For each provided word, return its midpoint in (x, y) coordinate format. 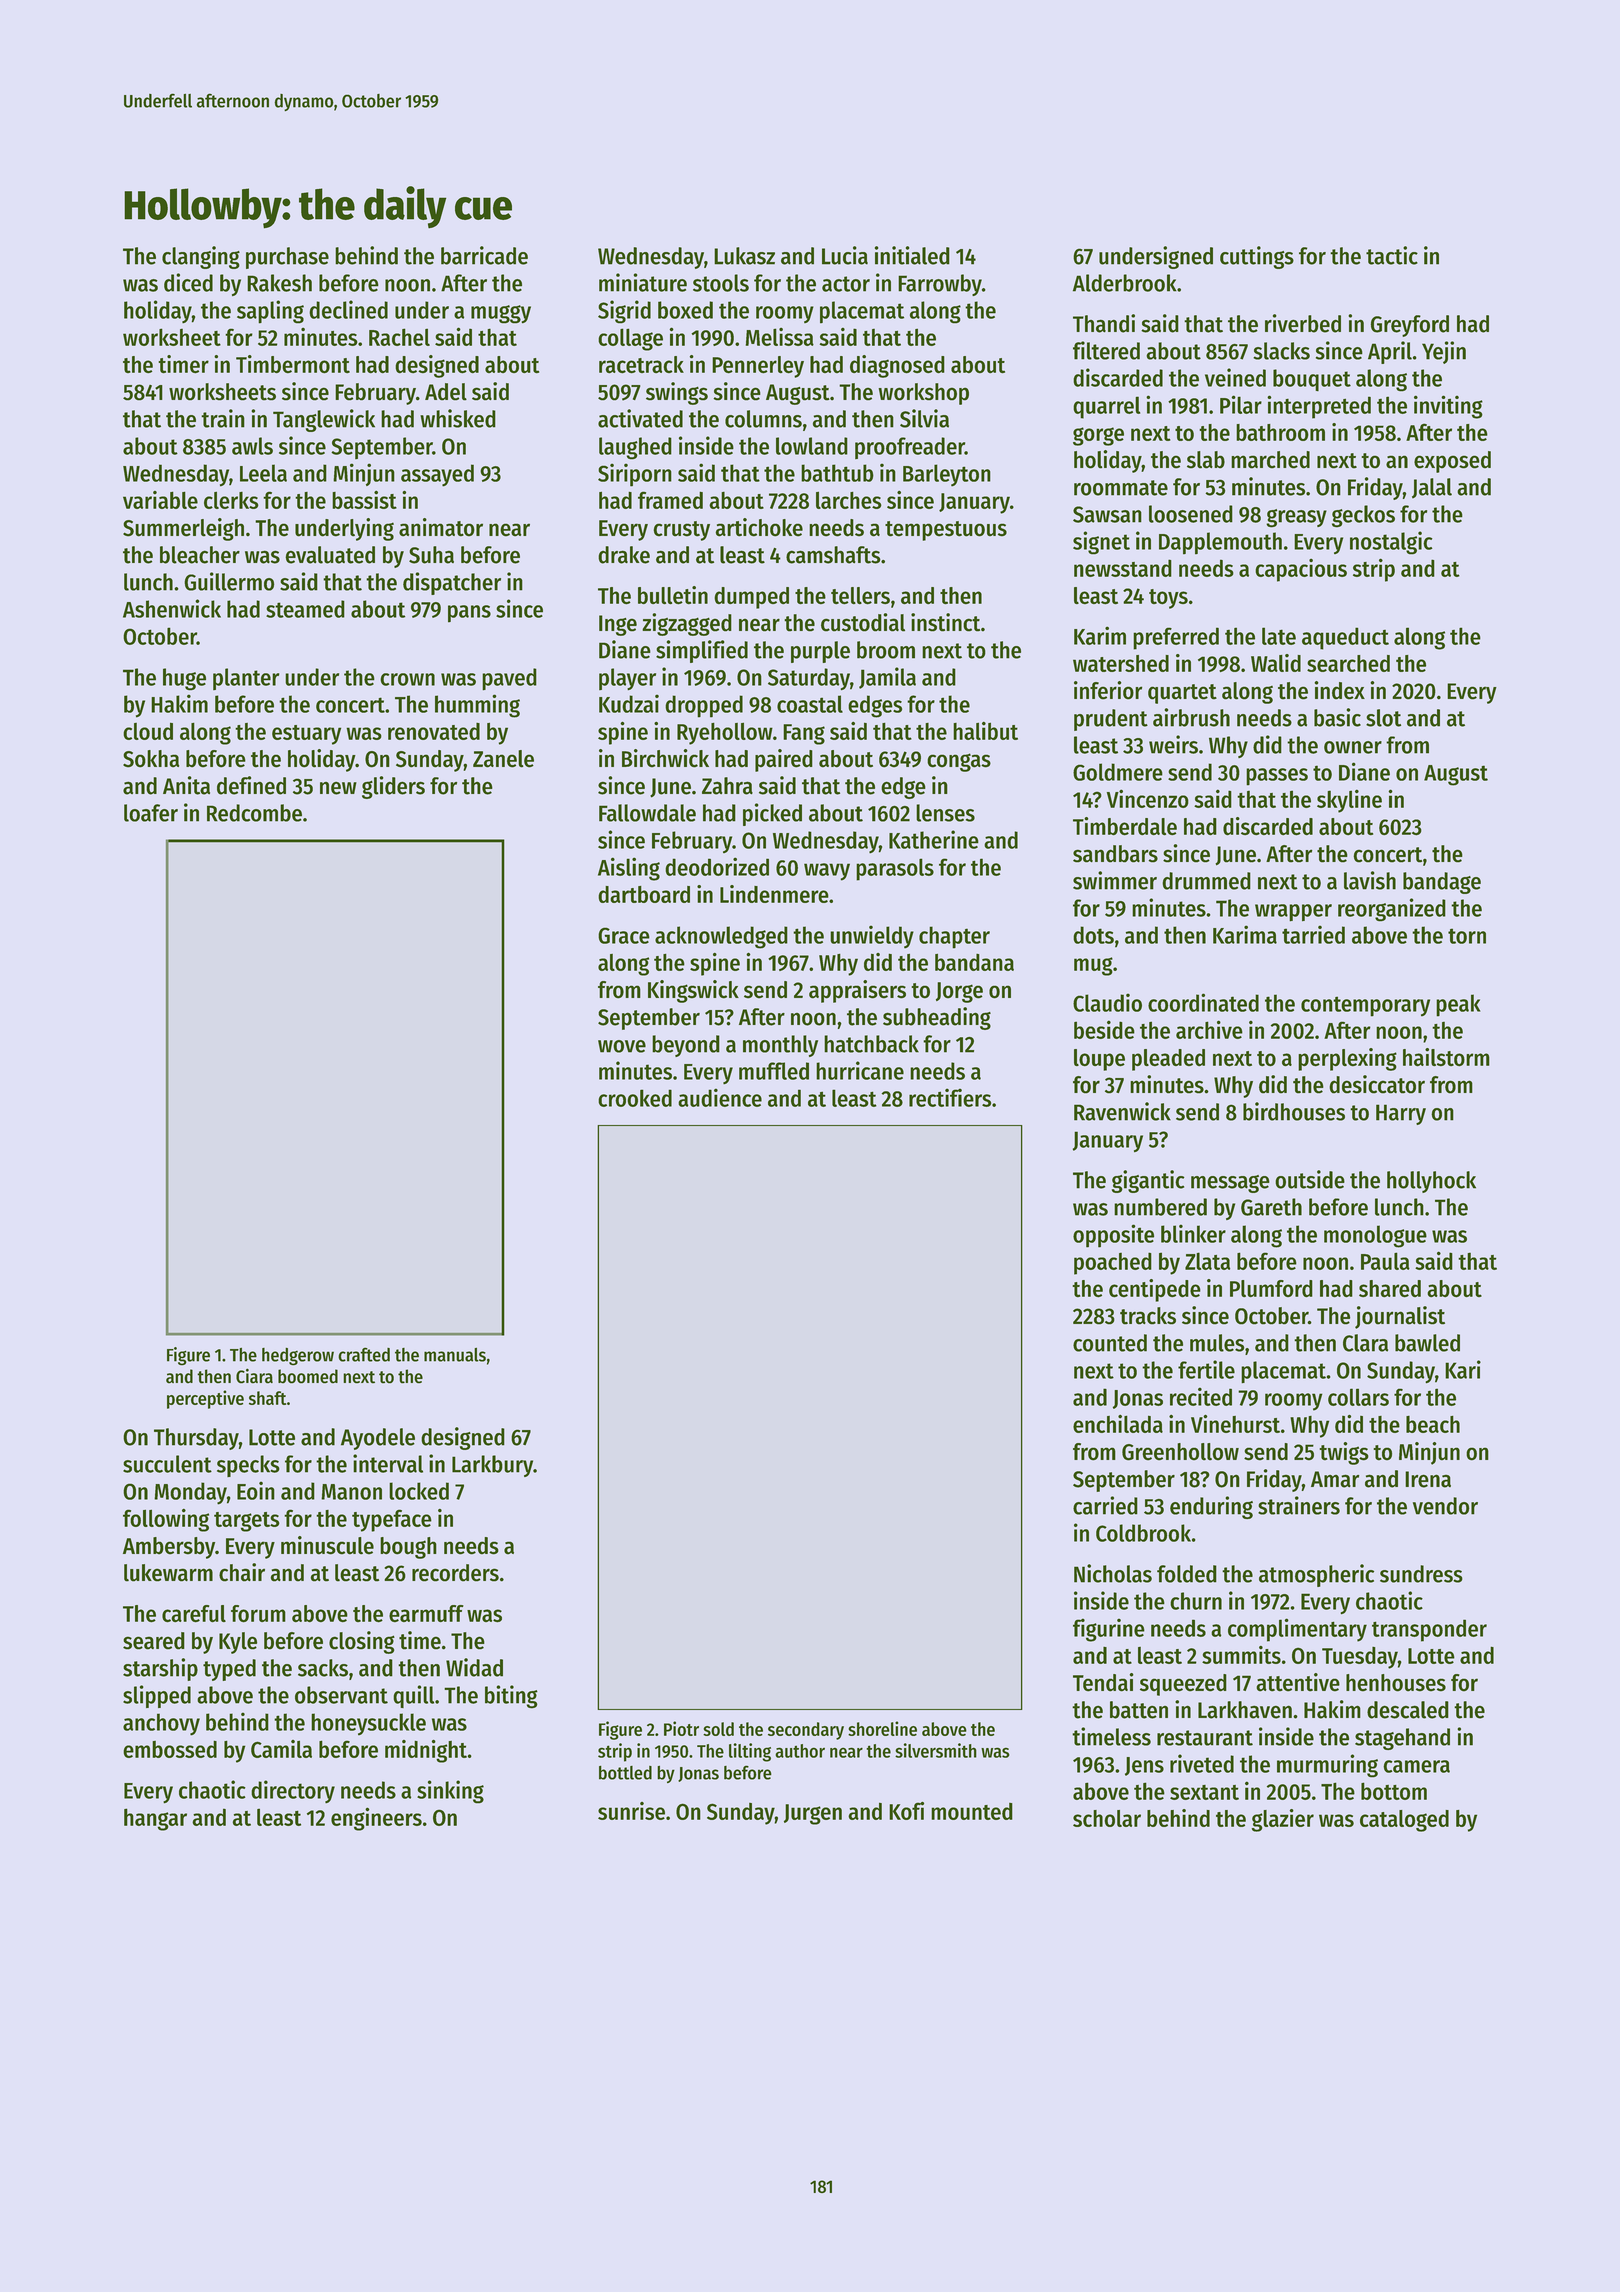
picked (772, 814)
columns (763, 419)
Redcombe (254, 813)
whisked (458, 418)
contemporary (1365, 1006)
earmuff (426, 1613)
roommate (1121, 488)
